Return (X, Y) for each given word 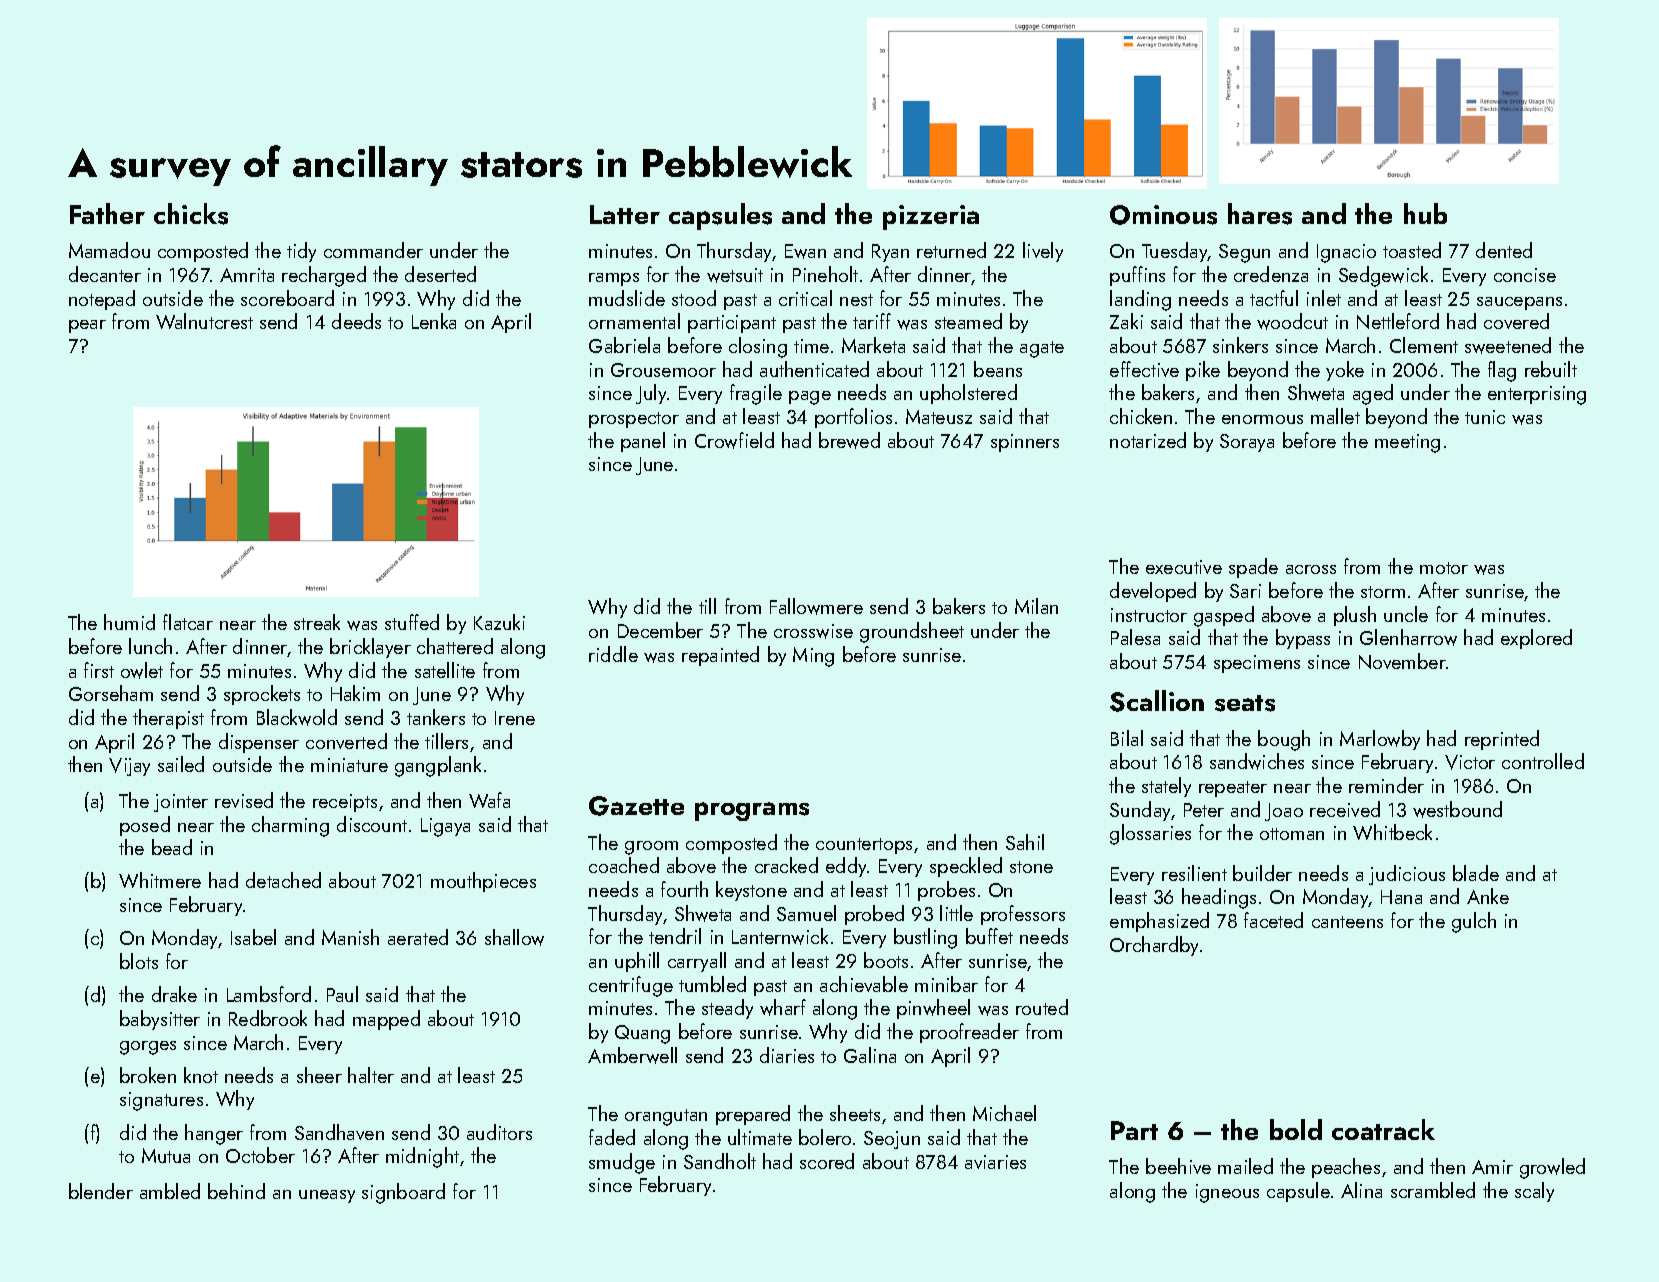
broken (148, 1075)
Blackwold (297, 717)
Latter (625, 214)
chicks (191, 214)
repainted (720, 656)
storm (1383, 592)
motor (1444, 568)
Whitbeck (1392, 832)
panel (643, 442)
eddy (847, 867)
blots (139, 961)
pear (87, 326)
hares (1260, 214)
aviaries (995, 1162)
